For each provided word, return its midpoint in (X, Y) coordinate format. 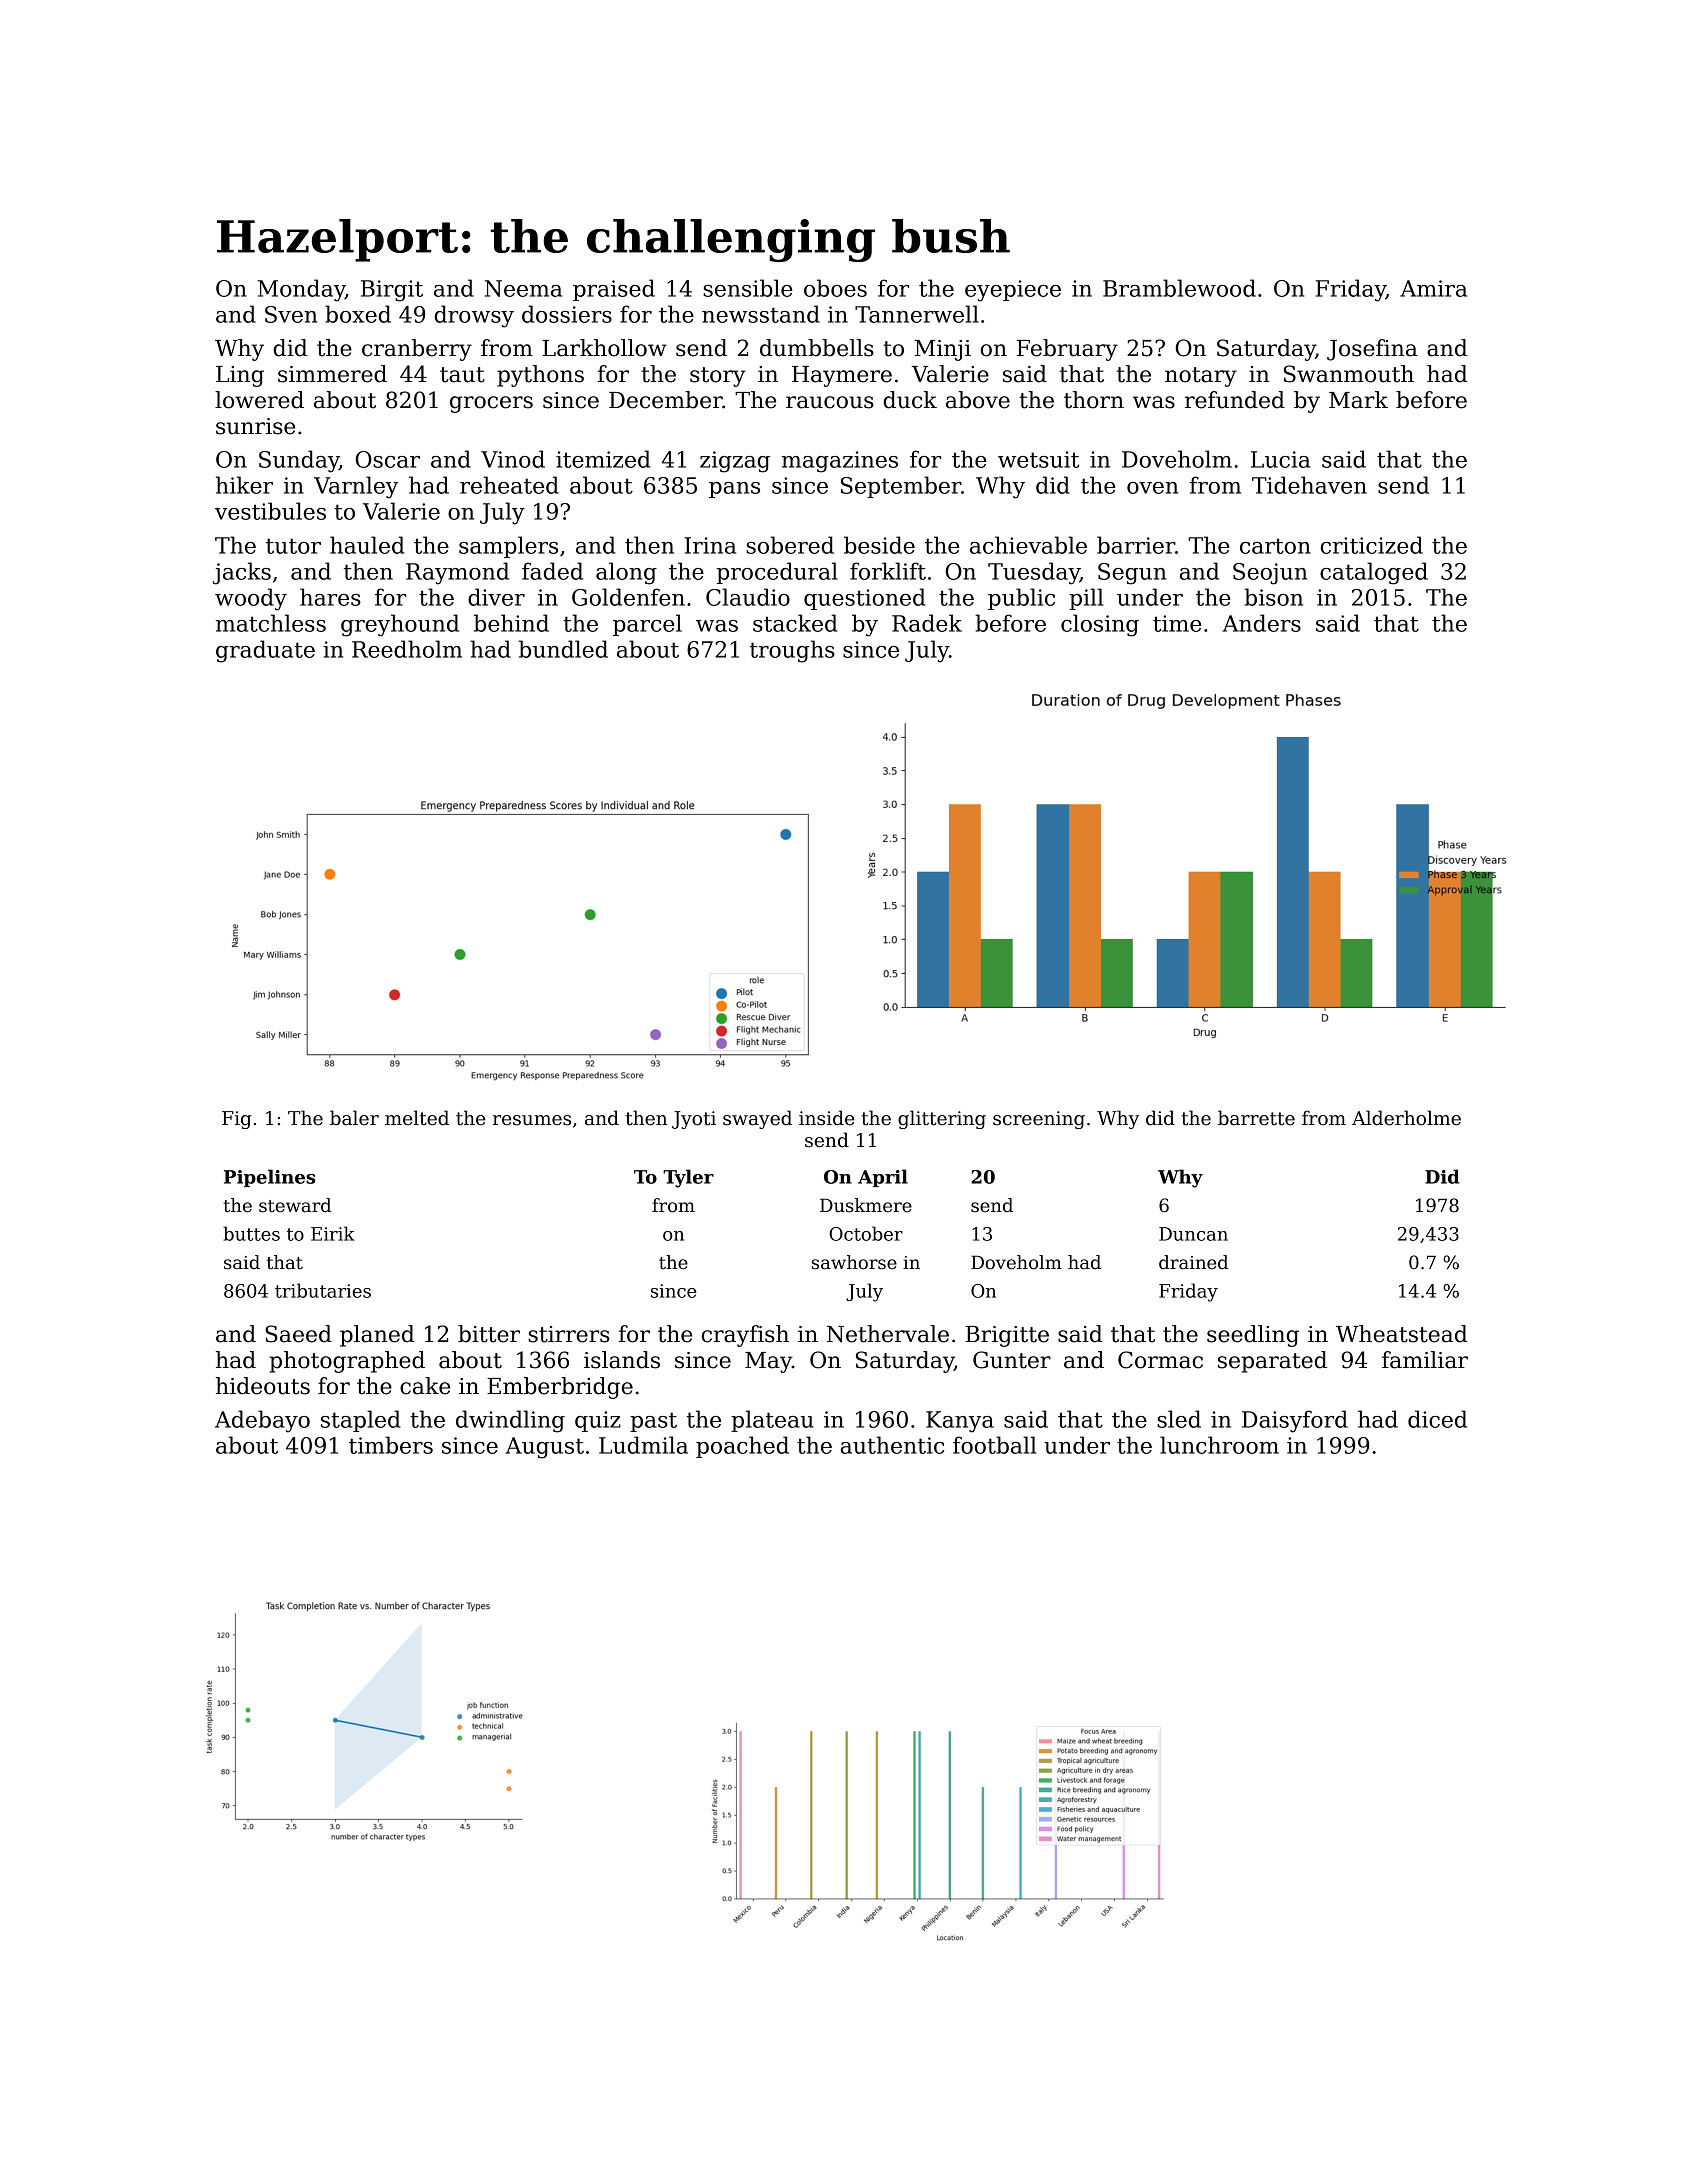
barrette (1256, 1118)
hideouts (263, 1386)
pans (734, 490)
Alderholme (1406, 1118)
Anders (1261, 623)
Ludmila (643, 1445)
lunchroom (1219, 1445)
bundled (563, 649)
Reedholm (407, 649)
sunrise (255, 426)
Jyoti (694, 1120)
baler (354, 1118)
